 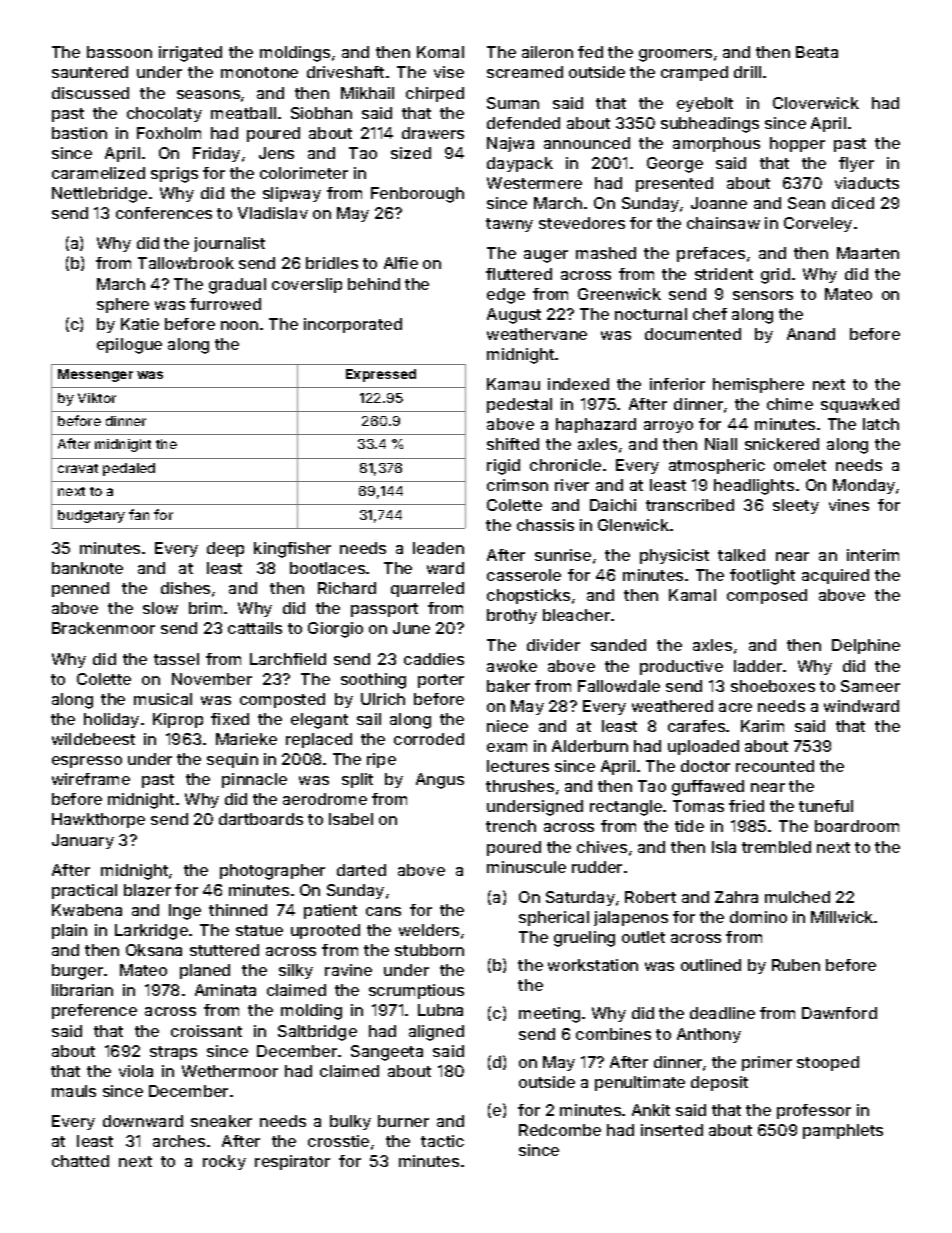 I want to click on welders, so click(x=429, y=930).
